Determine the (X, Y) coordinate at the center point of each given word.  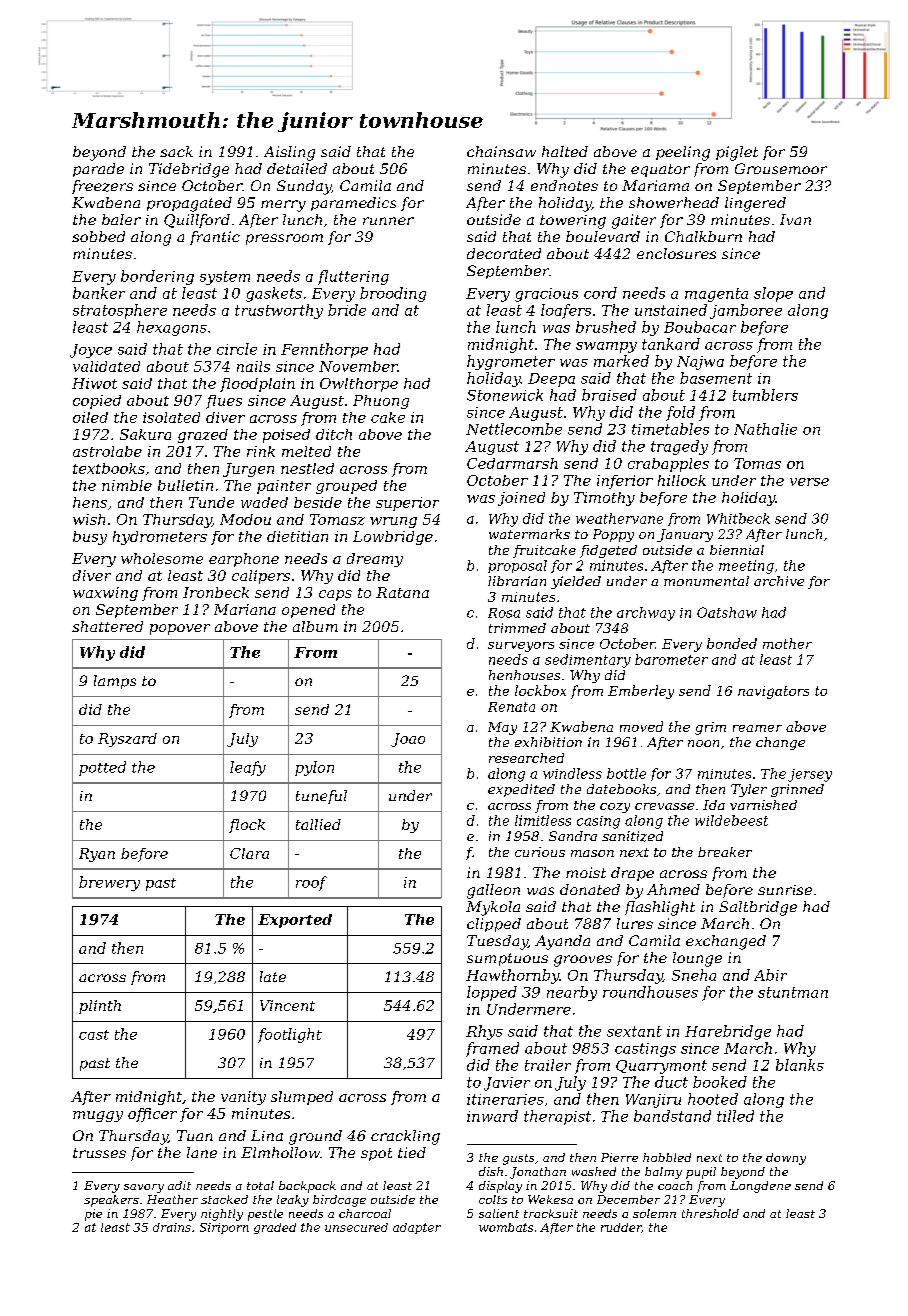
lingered (755, 204)
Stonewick (505, 395)
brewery (109, 883)
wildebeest (731, 820)
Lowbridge (393, 538)
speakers (111, 1201)
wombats (506, 1227)
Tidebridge (189, 170)
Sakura (145, 434)
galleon (493, 891)
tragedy (679, 447)
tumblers (765, 395)
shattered (107, 626)
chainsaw (501, 151)
